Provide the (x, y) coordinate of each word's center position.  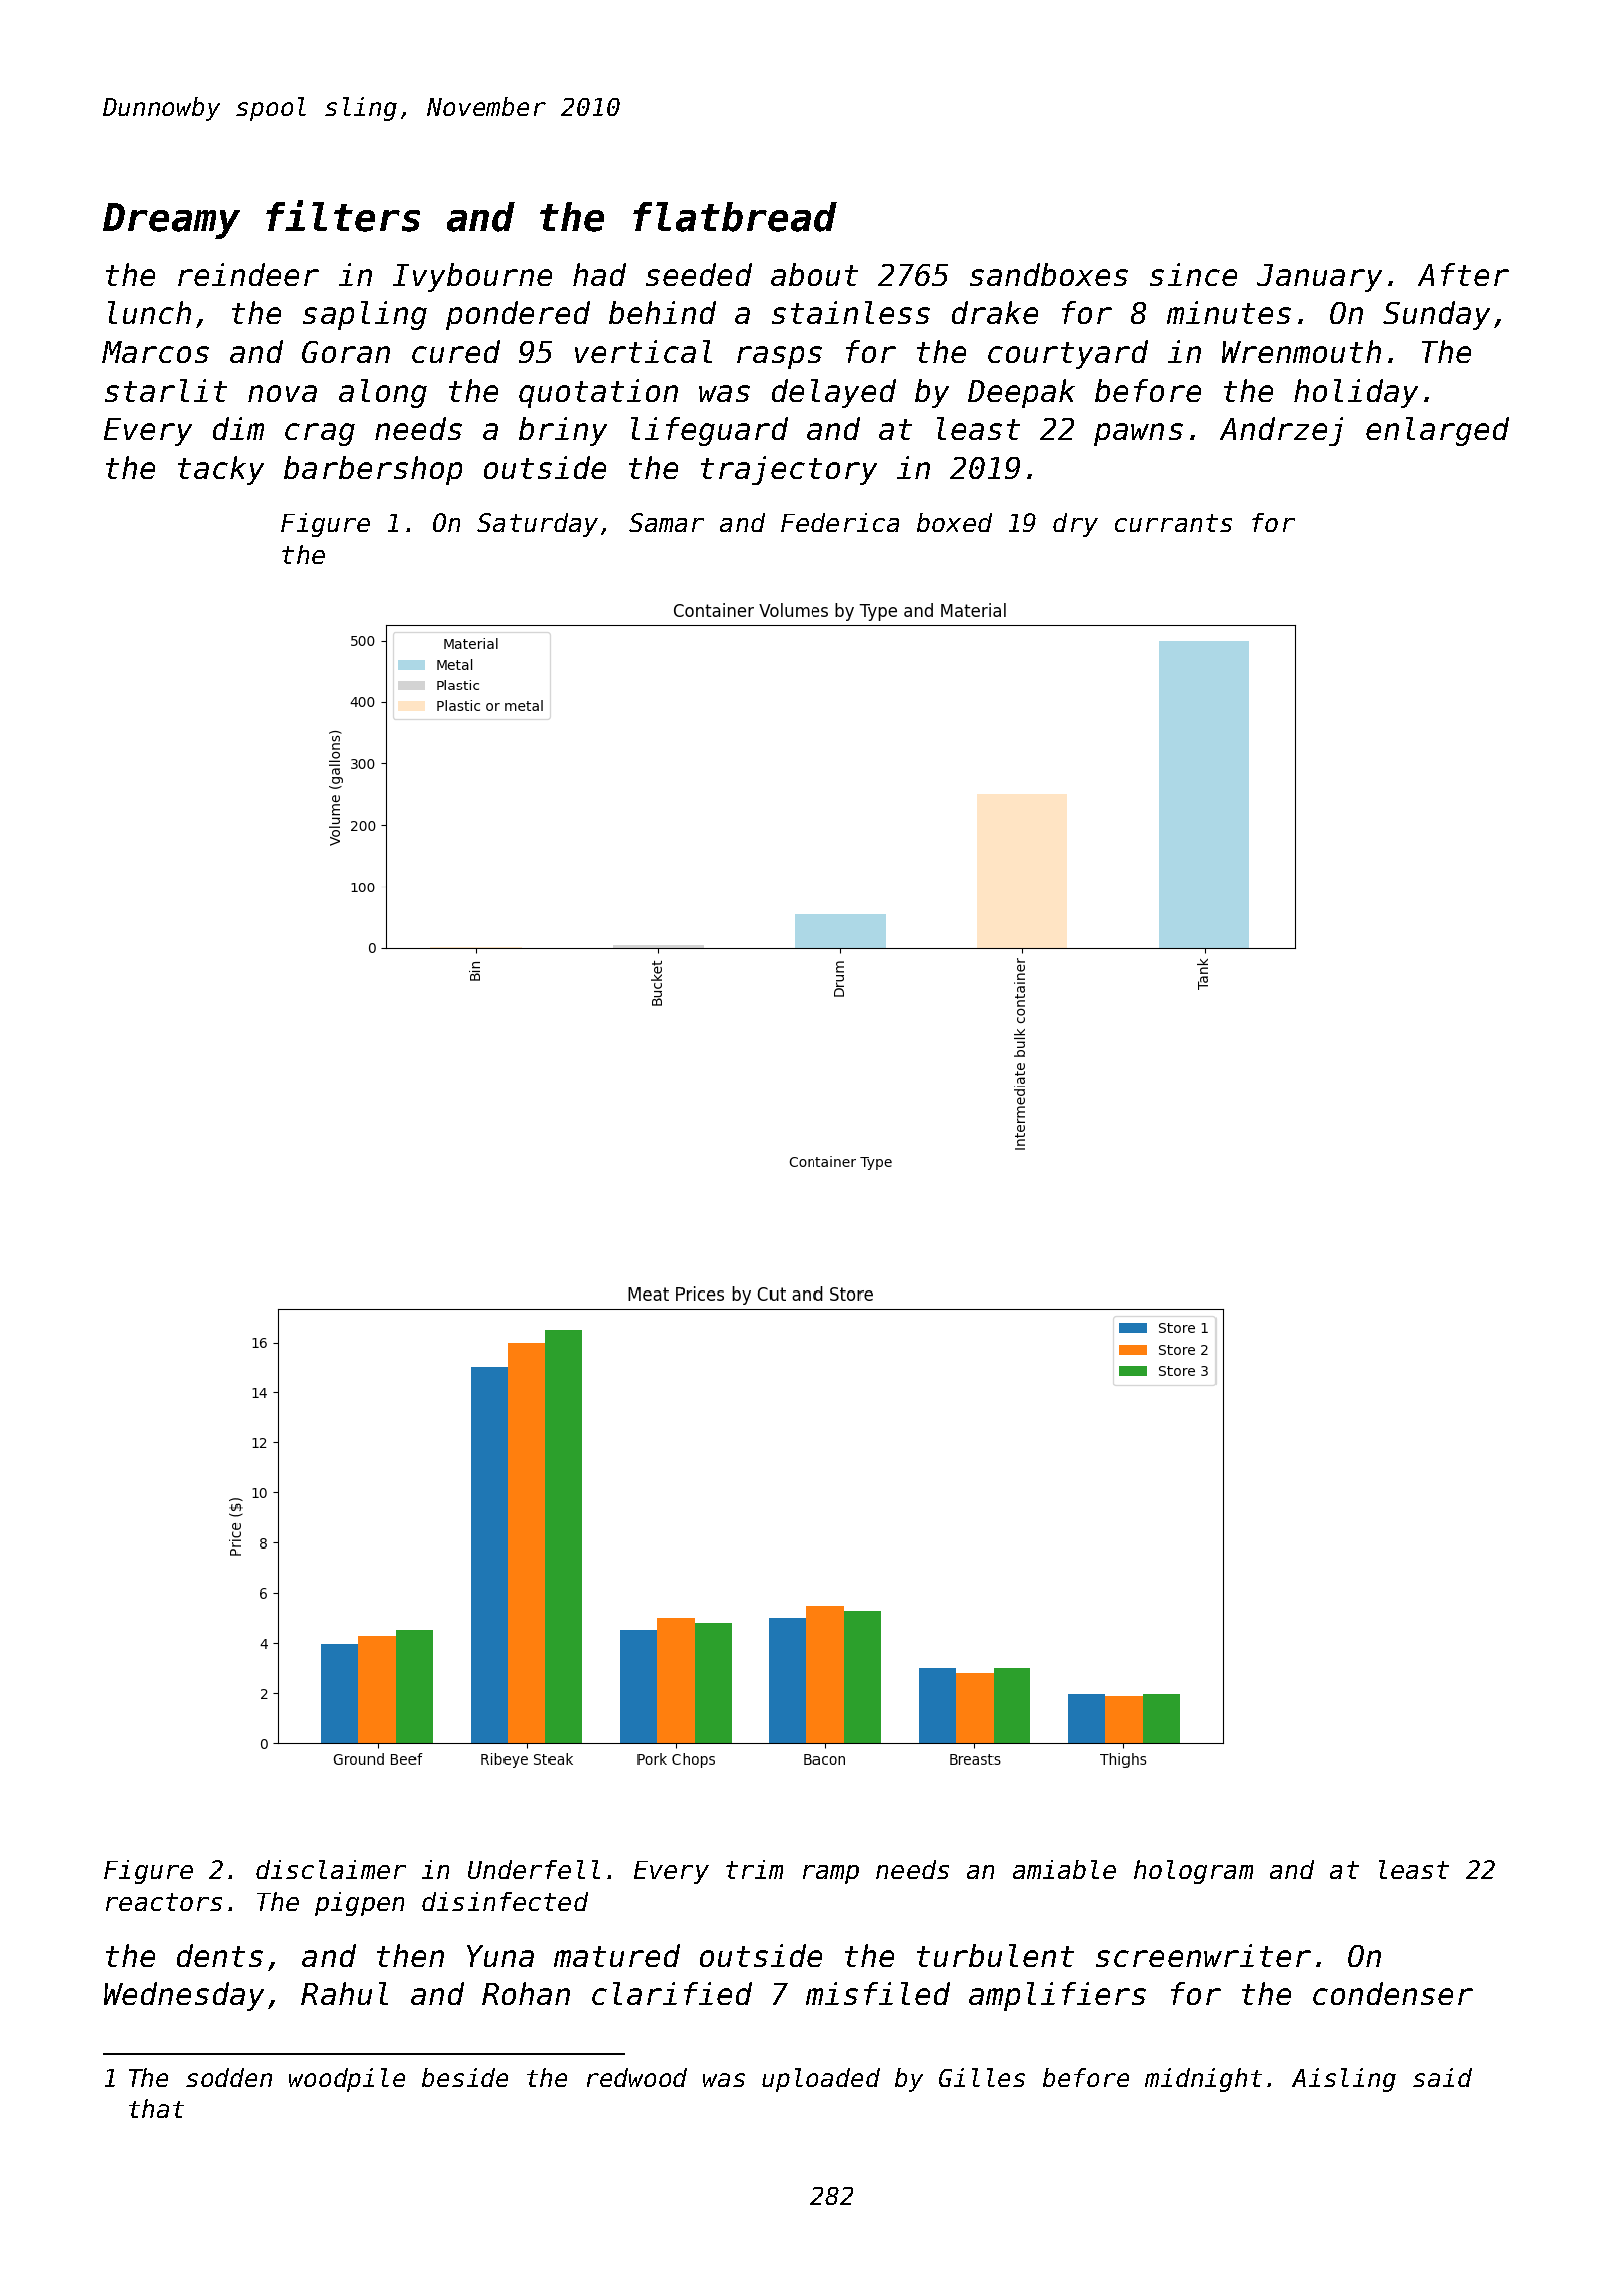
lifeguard (709, 431)
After (1463, 274)
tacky (221, 470)
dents (220, 1955)
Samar (666, 522)
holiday (1356, 393)
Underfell (534, 1869)
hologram (1193, 1872)
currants (1173, 523)
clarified (672, 1993)
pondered (518, 315)
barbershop (373, 470)
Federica (840, 522)
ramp (831, 1874)
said (1442, 2077)
